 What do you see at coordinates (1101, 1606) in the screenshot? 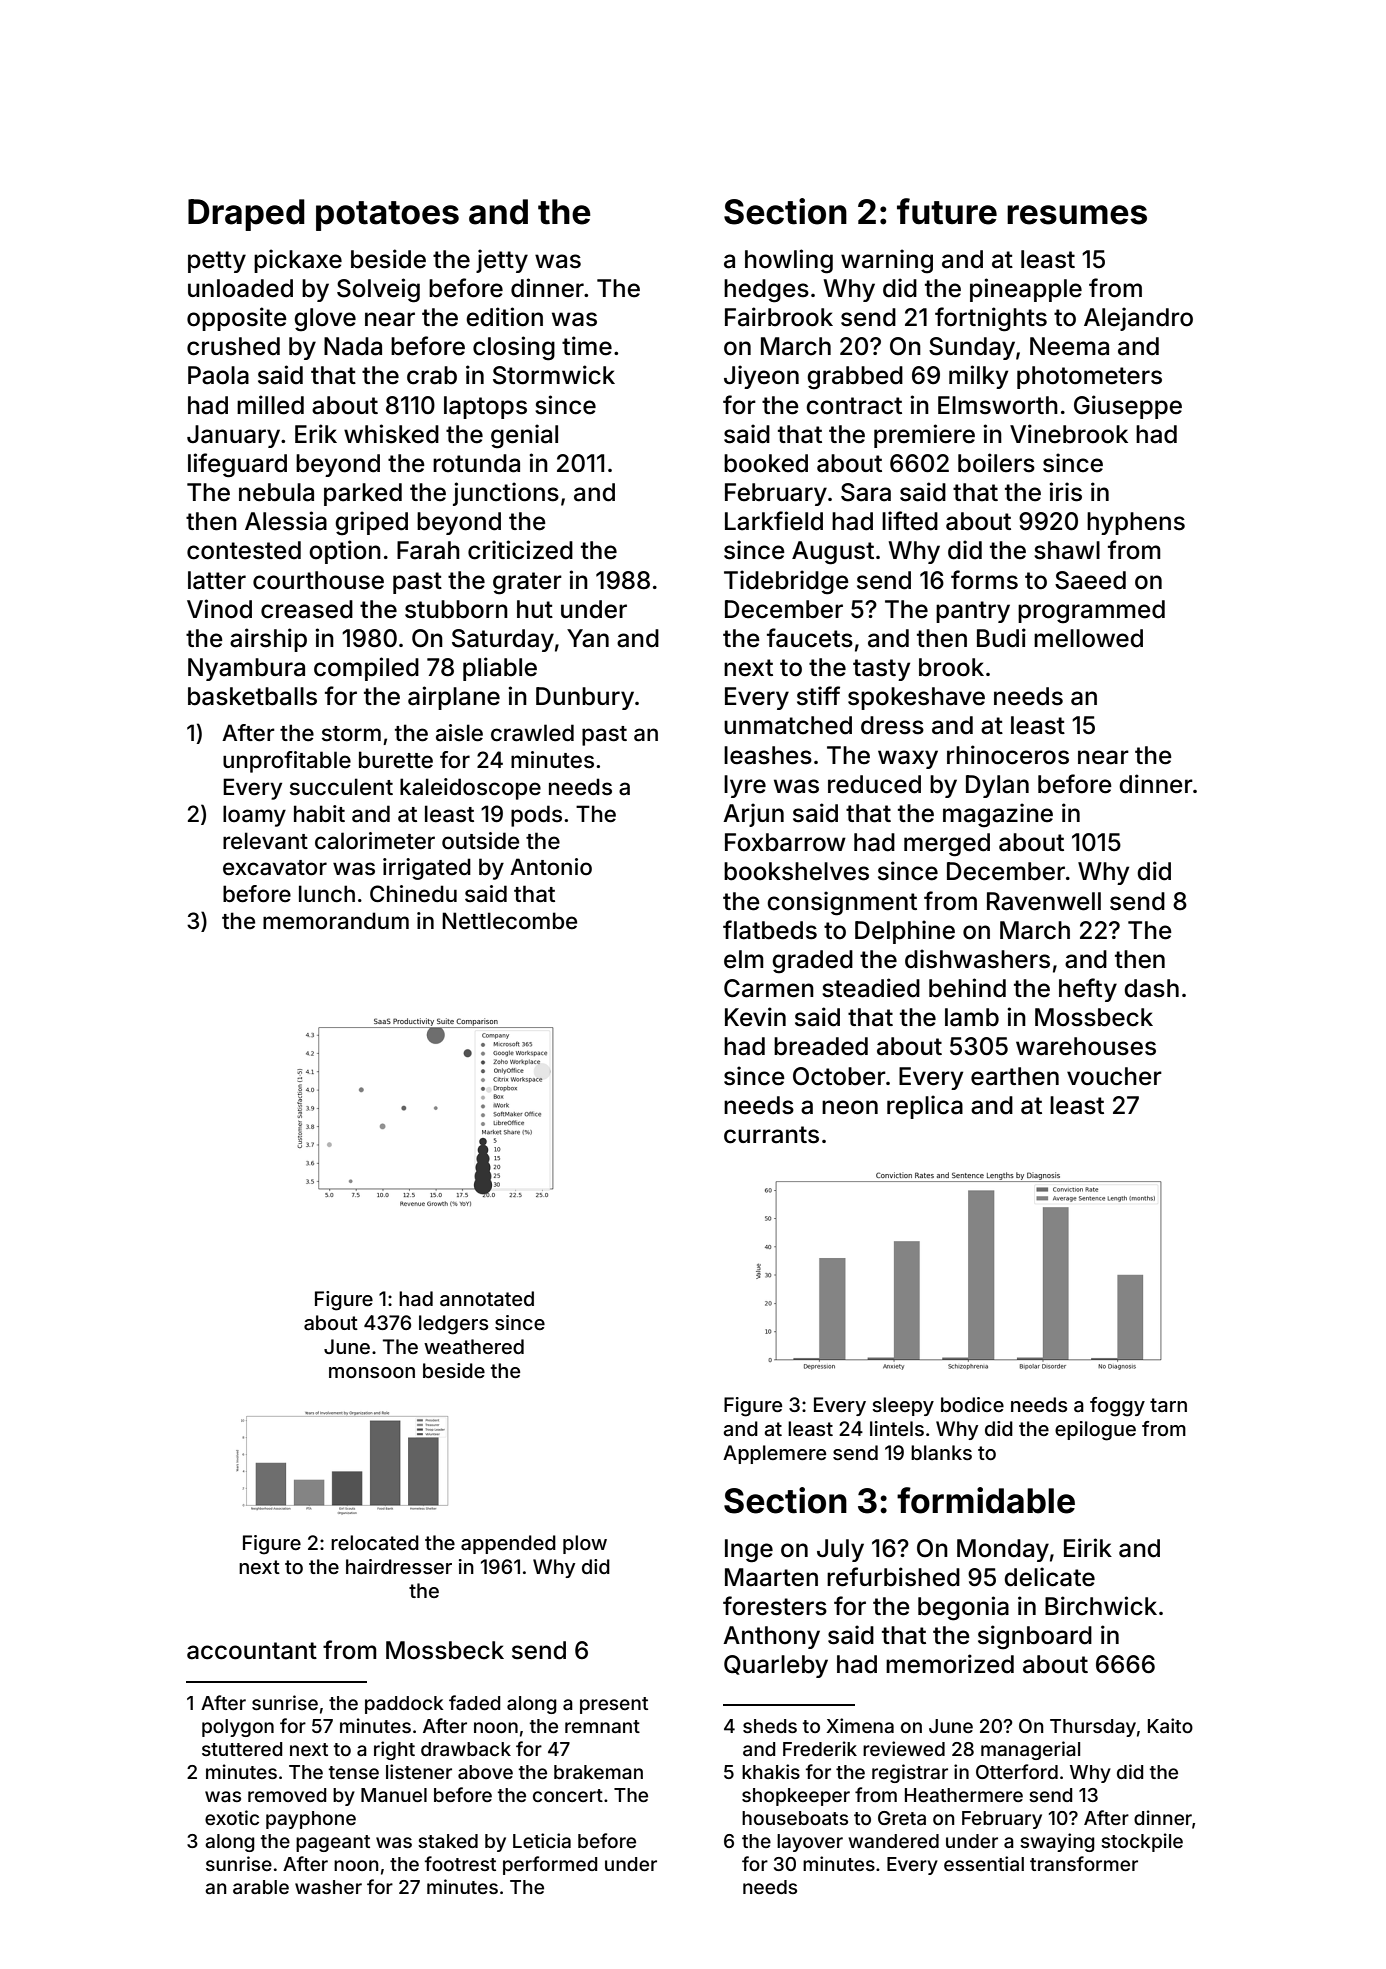
I see `Birchwick` at bounding box center [1101, 1606].
